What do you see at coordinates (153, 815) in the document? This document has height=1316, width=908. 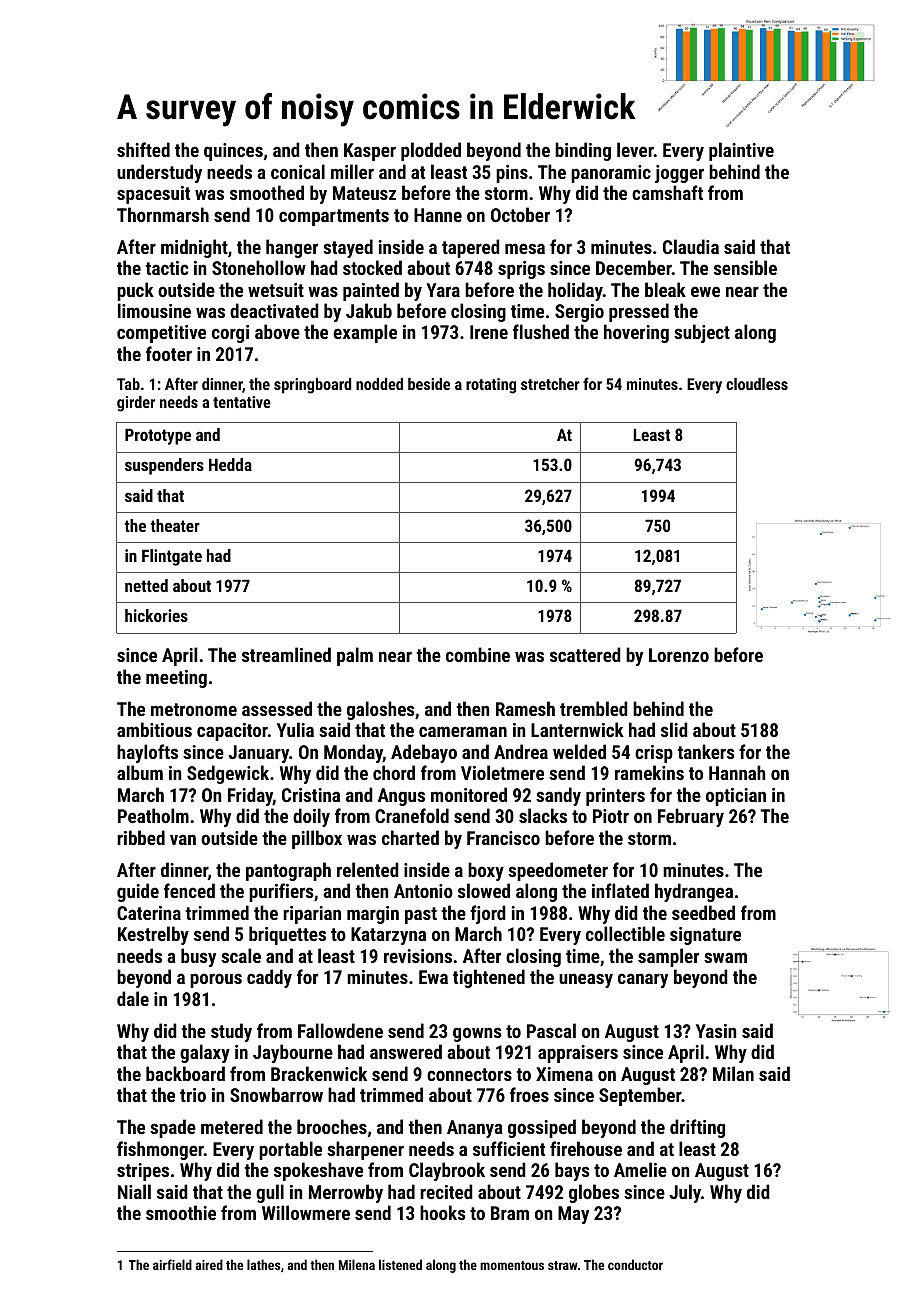 I see `Peatholm` at bounding box center [153, 815].
